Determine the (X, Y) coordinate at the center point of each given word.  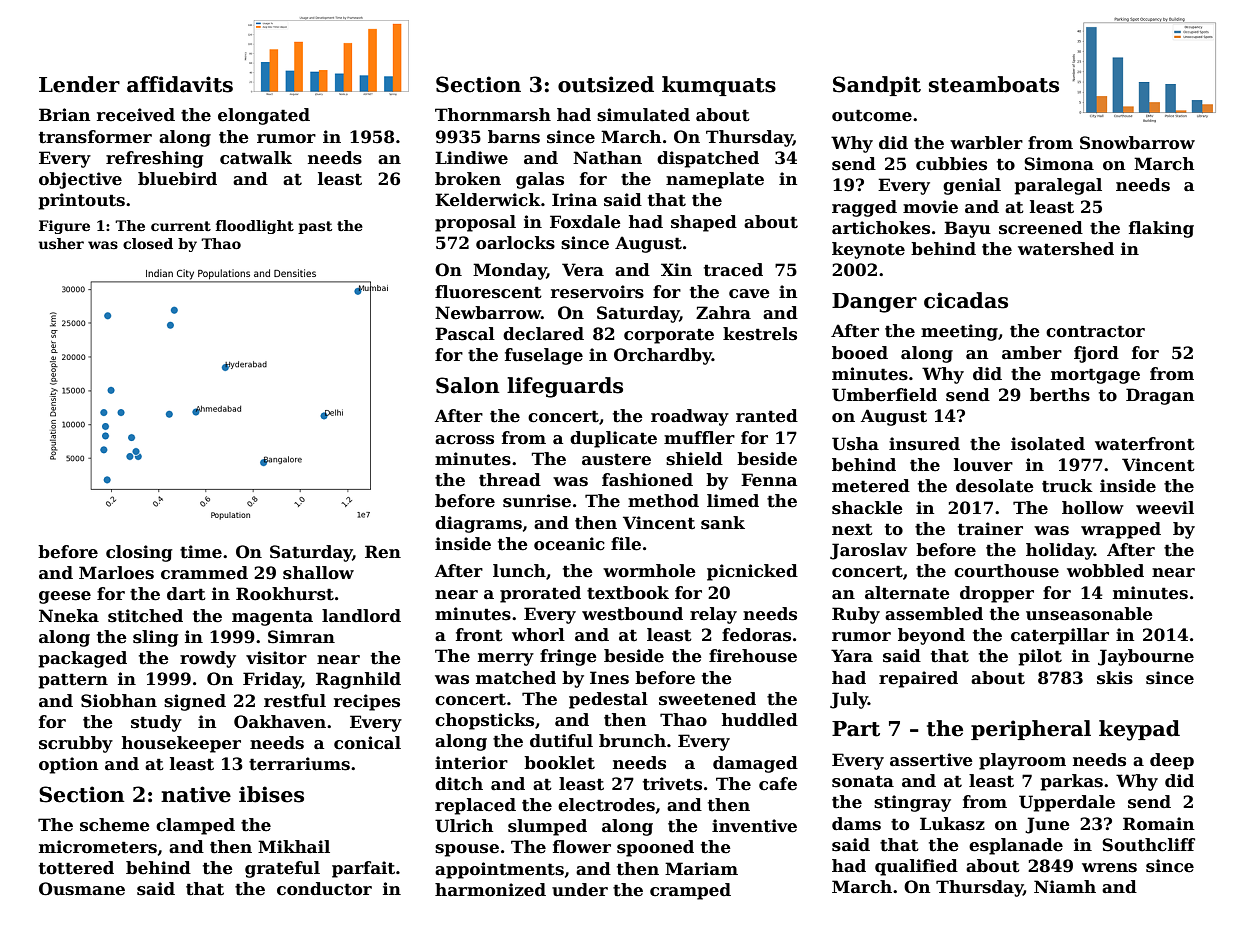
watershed (1066, 249)
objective (80, 180)
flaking (1161, 229)
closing (139, 553)
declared (543, 334)
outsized (606, 84)
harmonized (490, 890)
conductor (324, 889)
